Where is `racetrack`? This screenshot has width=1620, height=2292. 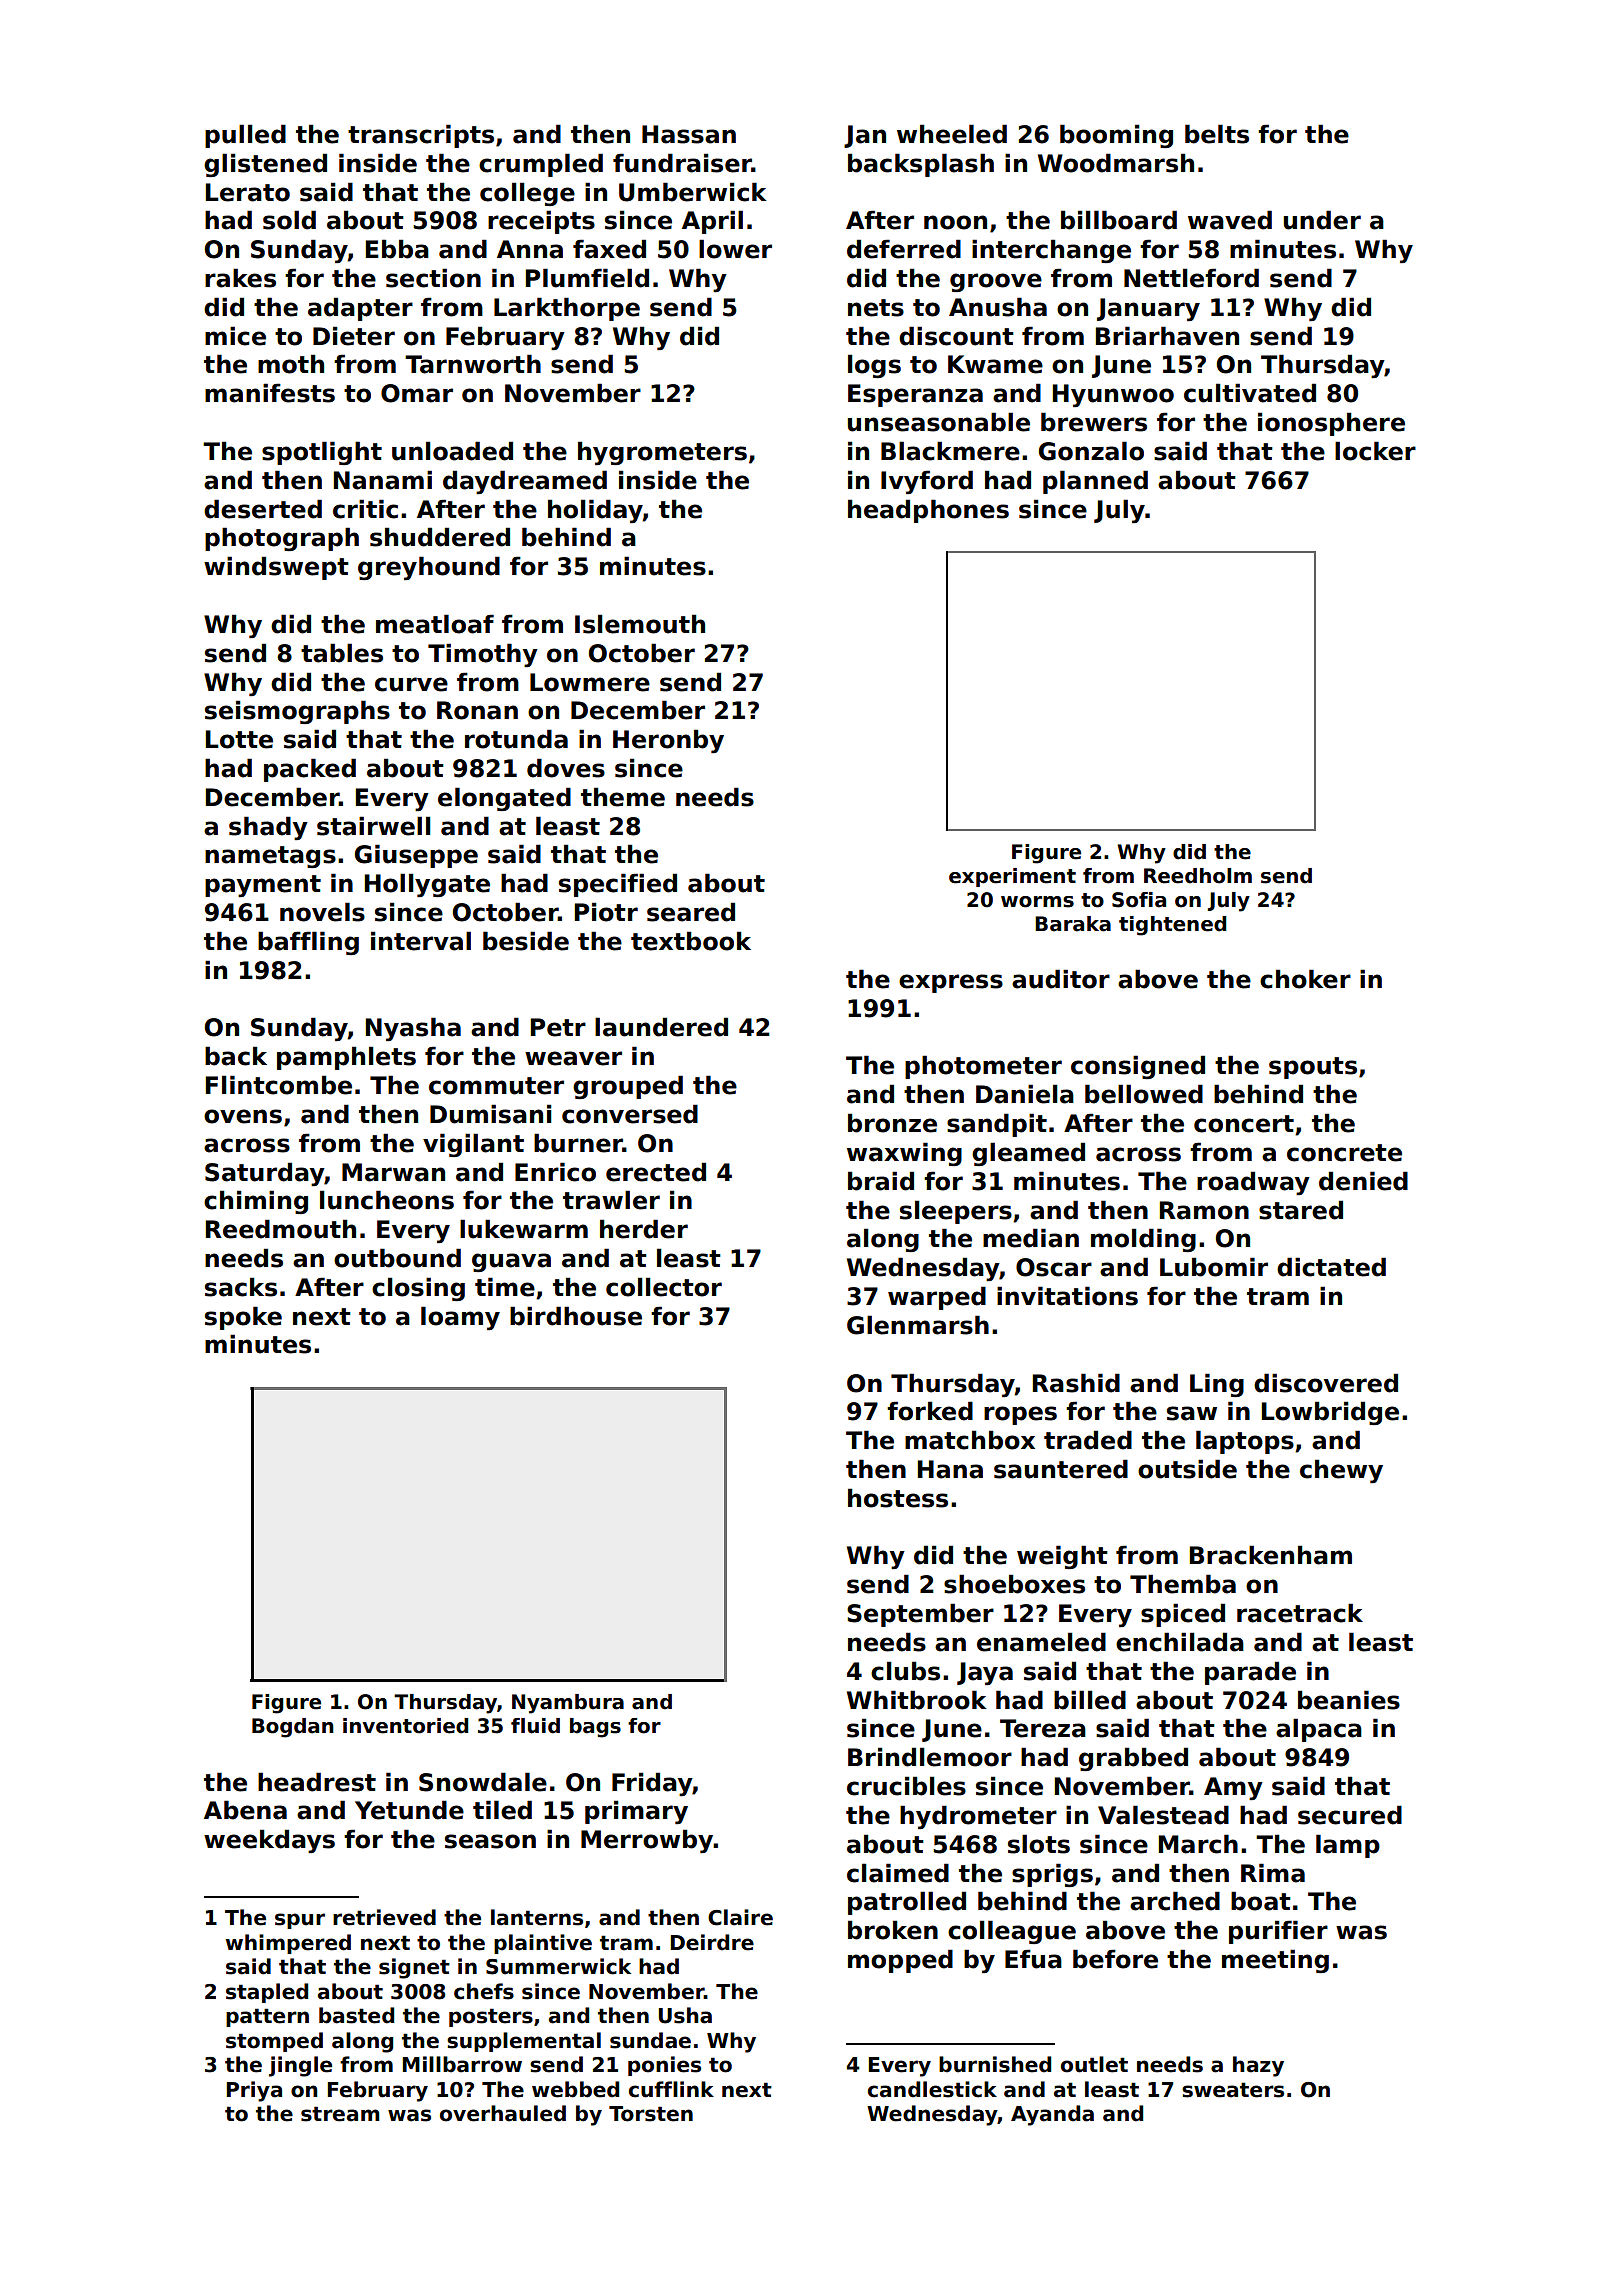 racetrack is located at coordinates (1300, 1613).
